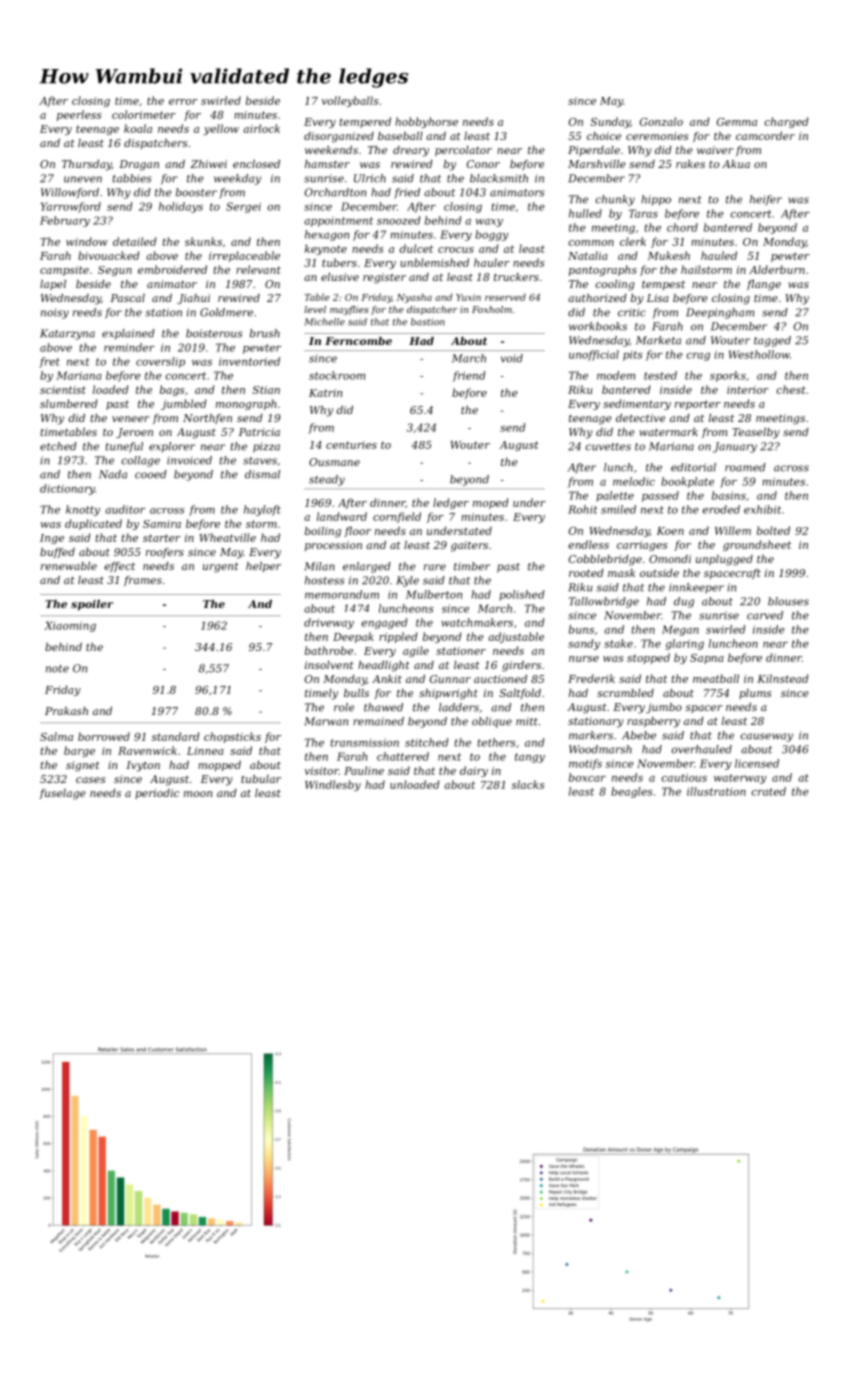 The image size is (849, 1400). What do you see at coordinates (456, 250) in the document?
I see `crocus` at bounding box center [456, 250].
